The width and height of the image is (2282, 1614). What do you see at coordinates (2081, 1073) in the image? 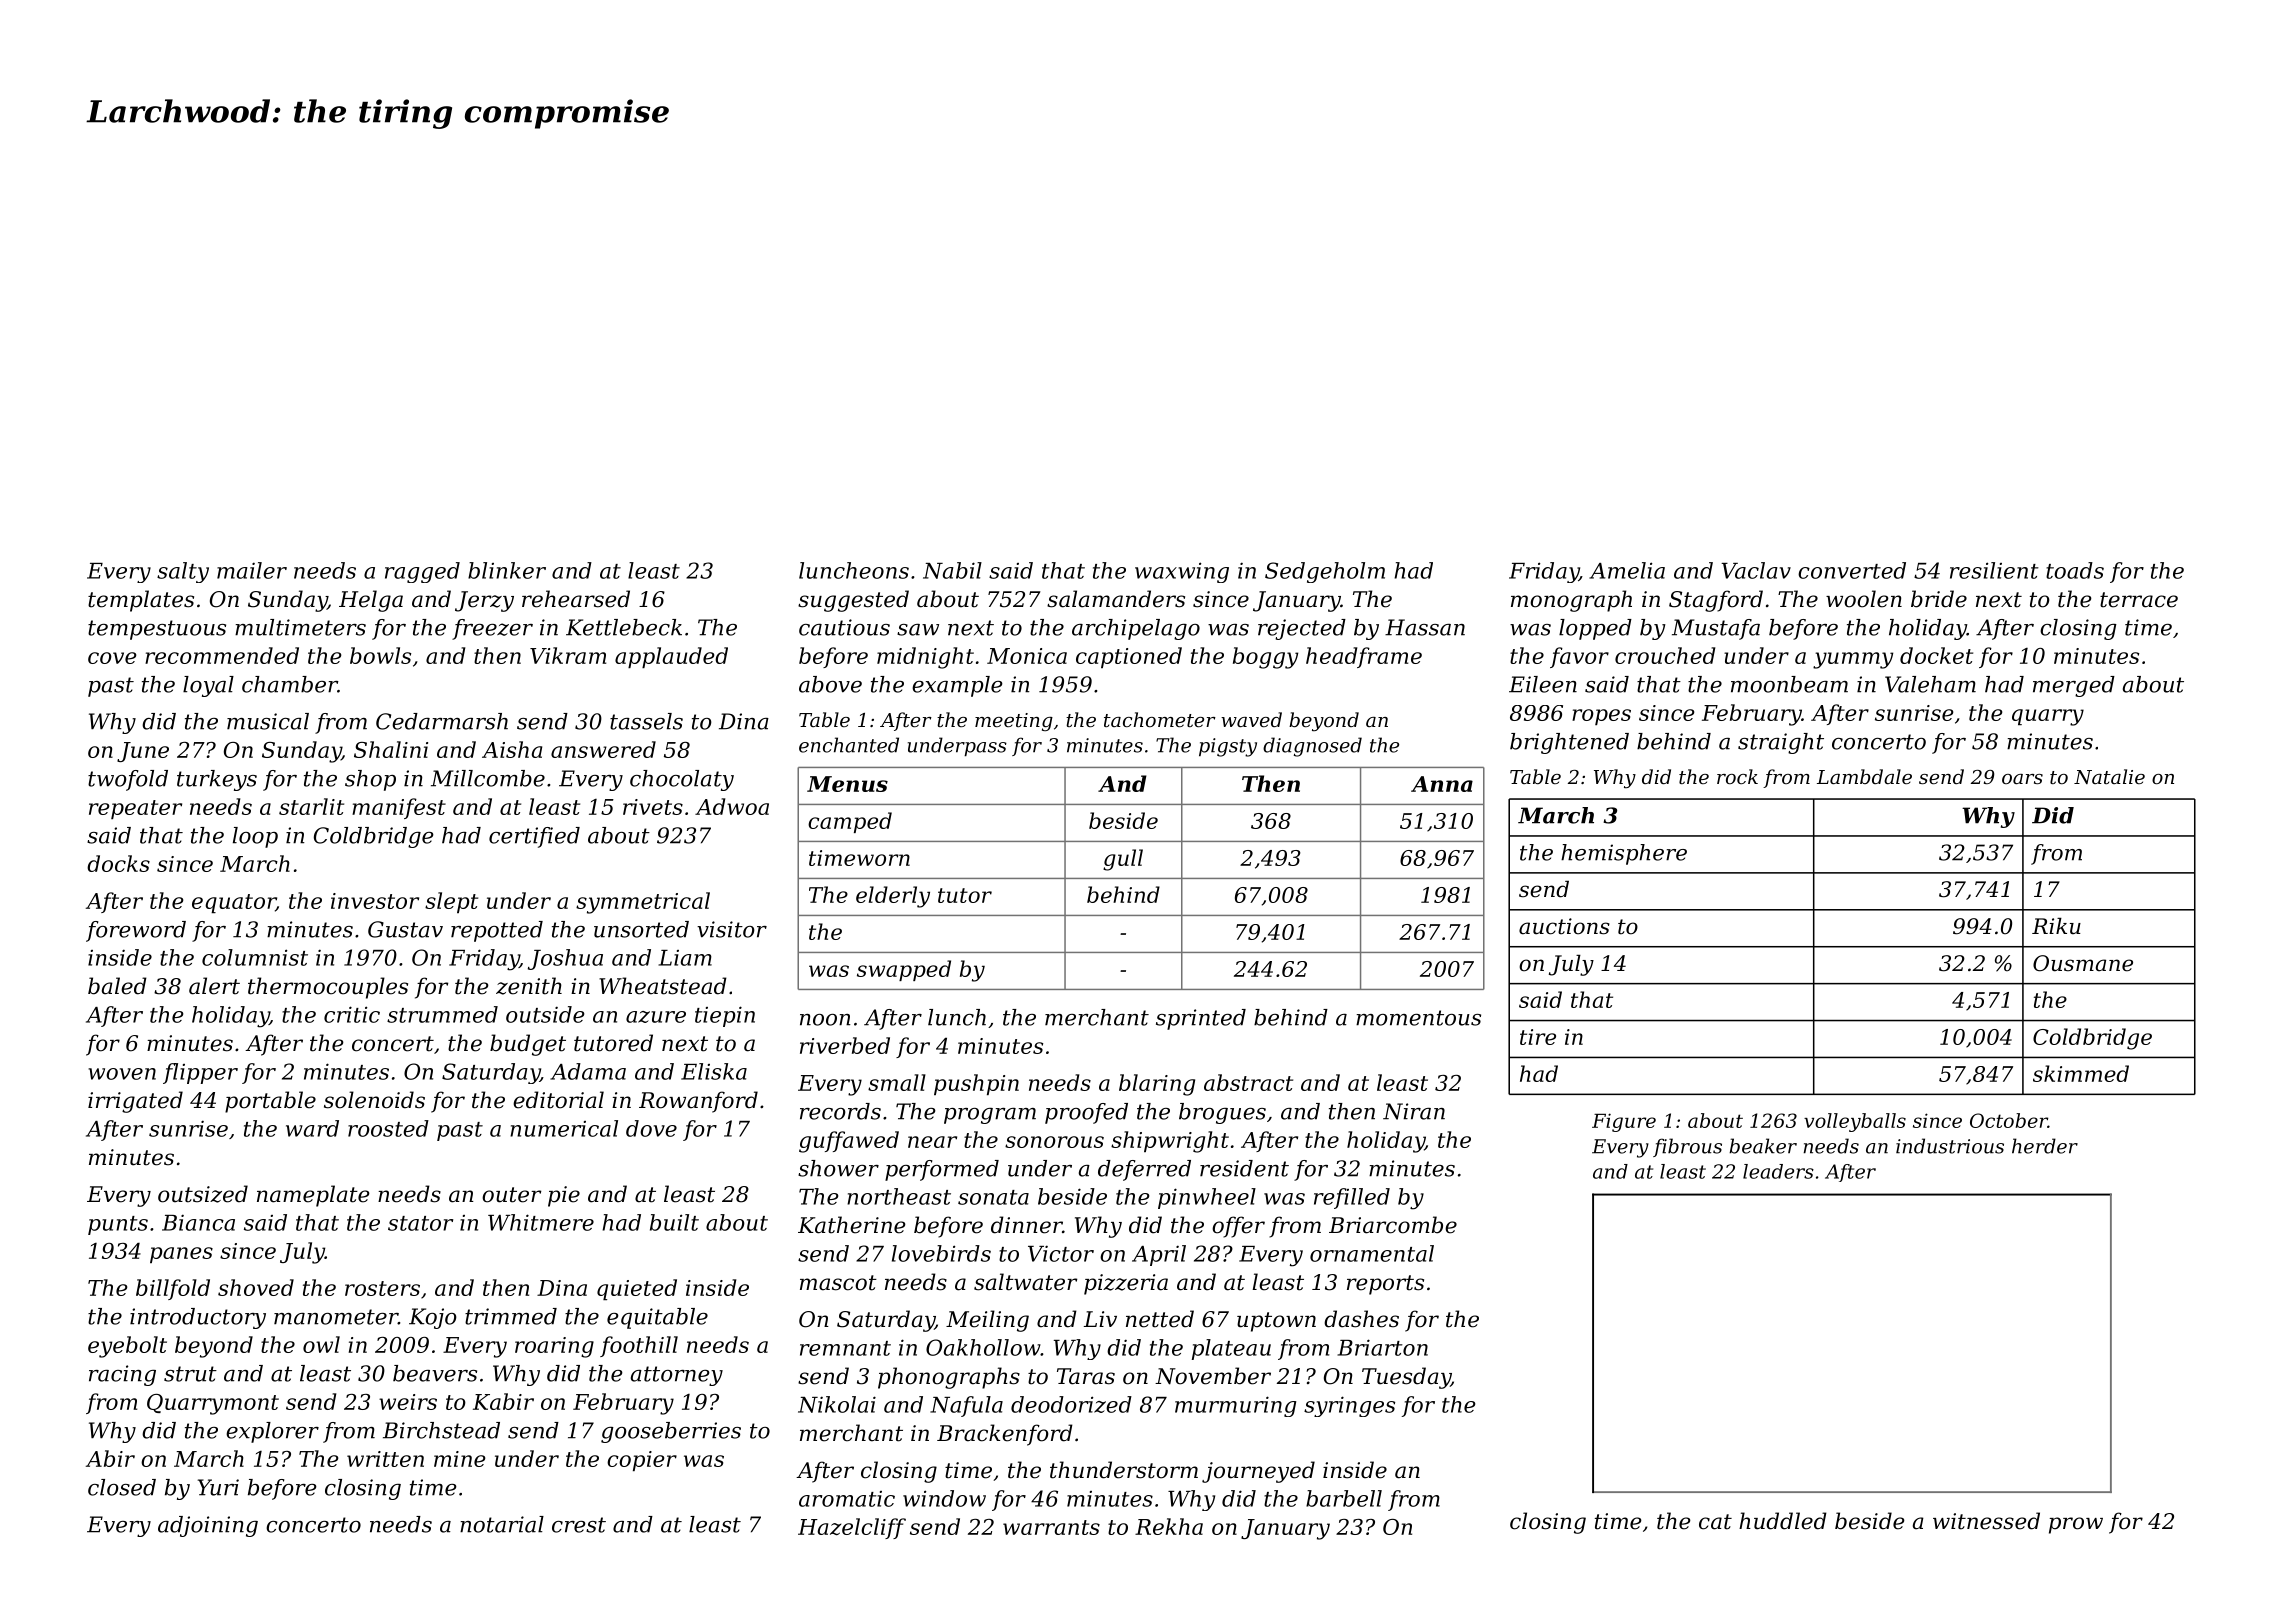
I see `skimmed` at bounding box center [2081, 1073].
